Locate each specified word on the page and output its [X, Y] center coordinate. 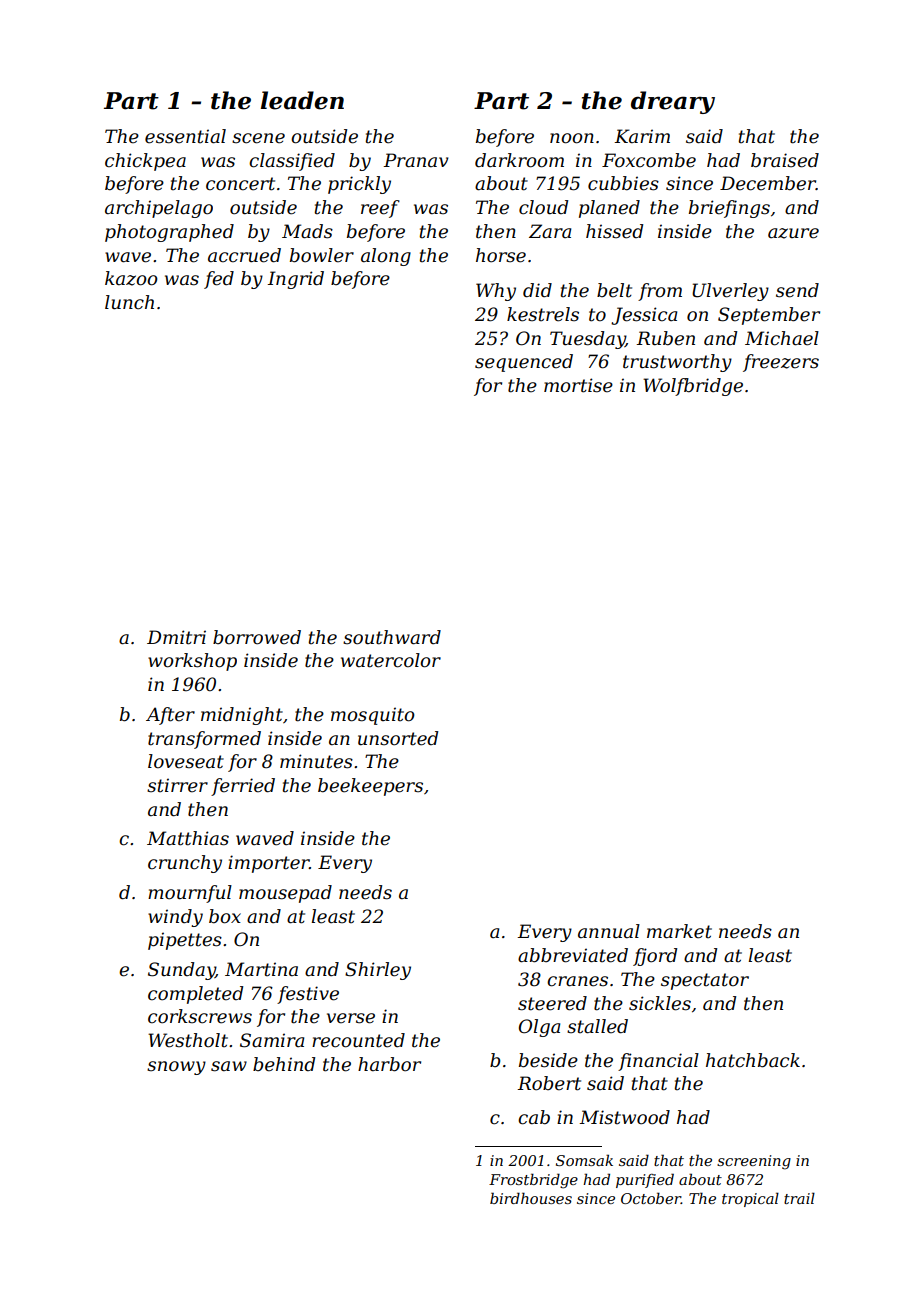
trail [799, 1198]
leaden [302, 100]
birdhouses [531, 1198]
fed [219, 280]
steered [552, 1003]
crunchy [185, 864]
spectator [705, 981]
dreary [673, 102]
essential [185, 136]
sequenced [524, 363]
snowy [176, 1068]
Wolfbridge [693, 387]
